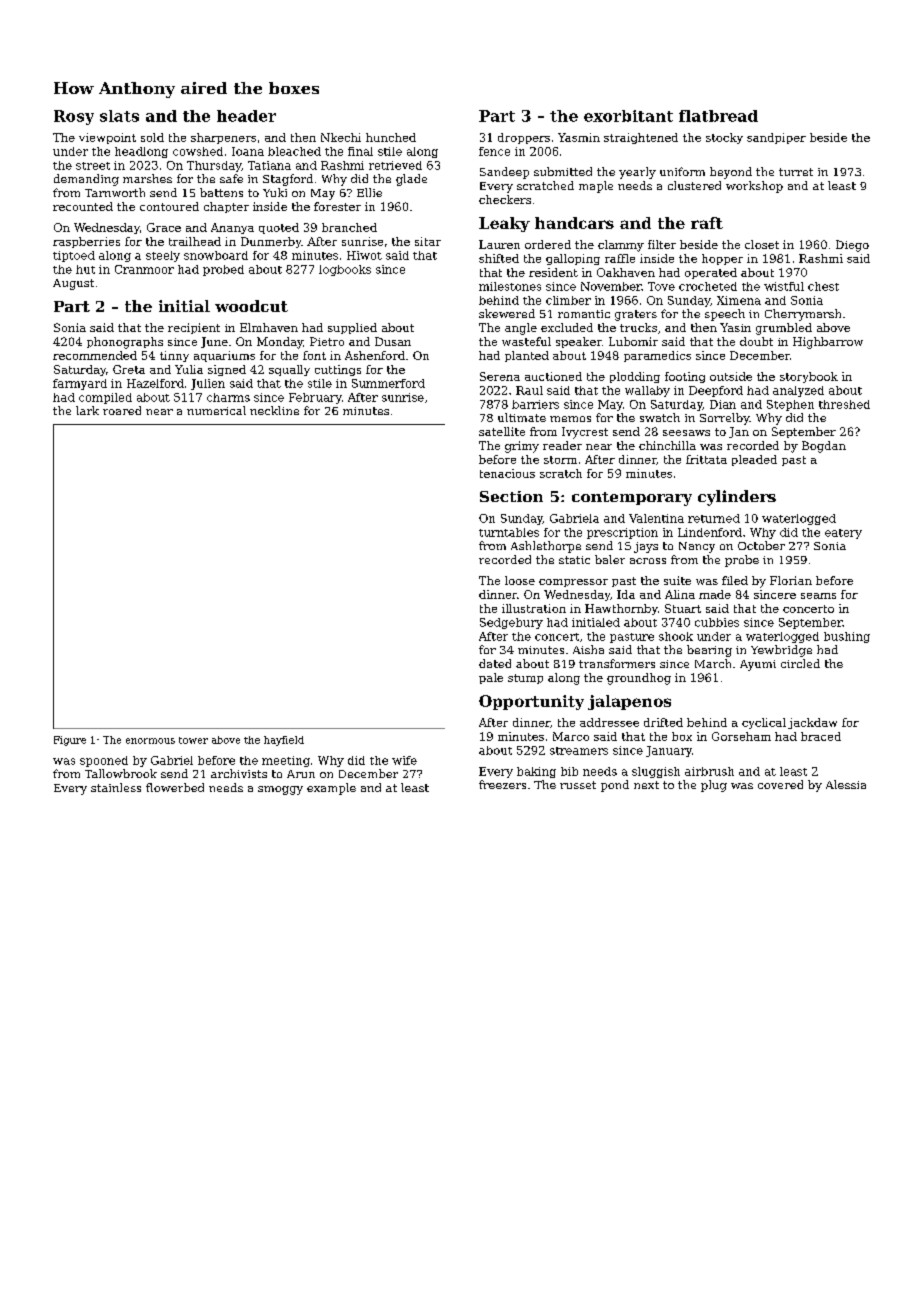 Image resolution: width=924 pixels, height=1308 pixels. What do you see at coordinates (495, 663) in the screenshot?
I see `dated` at bounding box center [495, 663].
